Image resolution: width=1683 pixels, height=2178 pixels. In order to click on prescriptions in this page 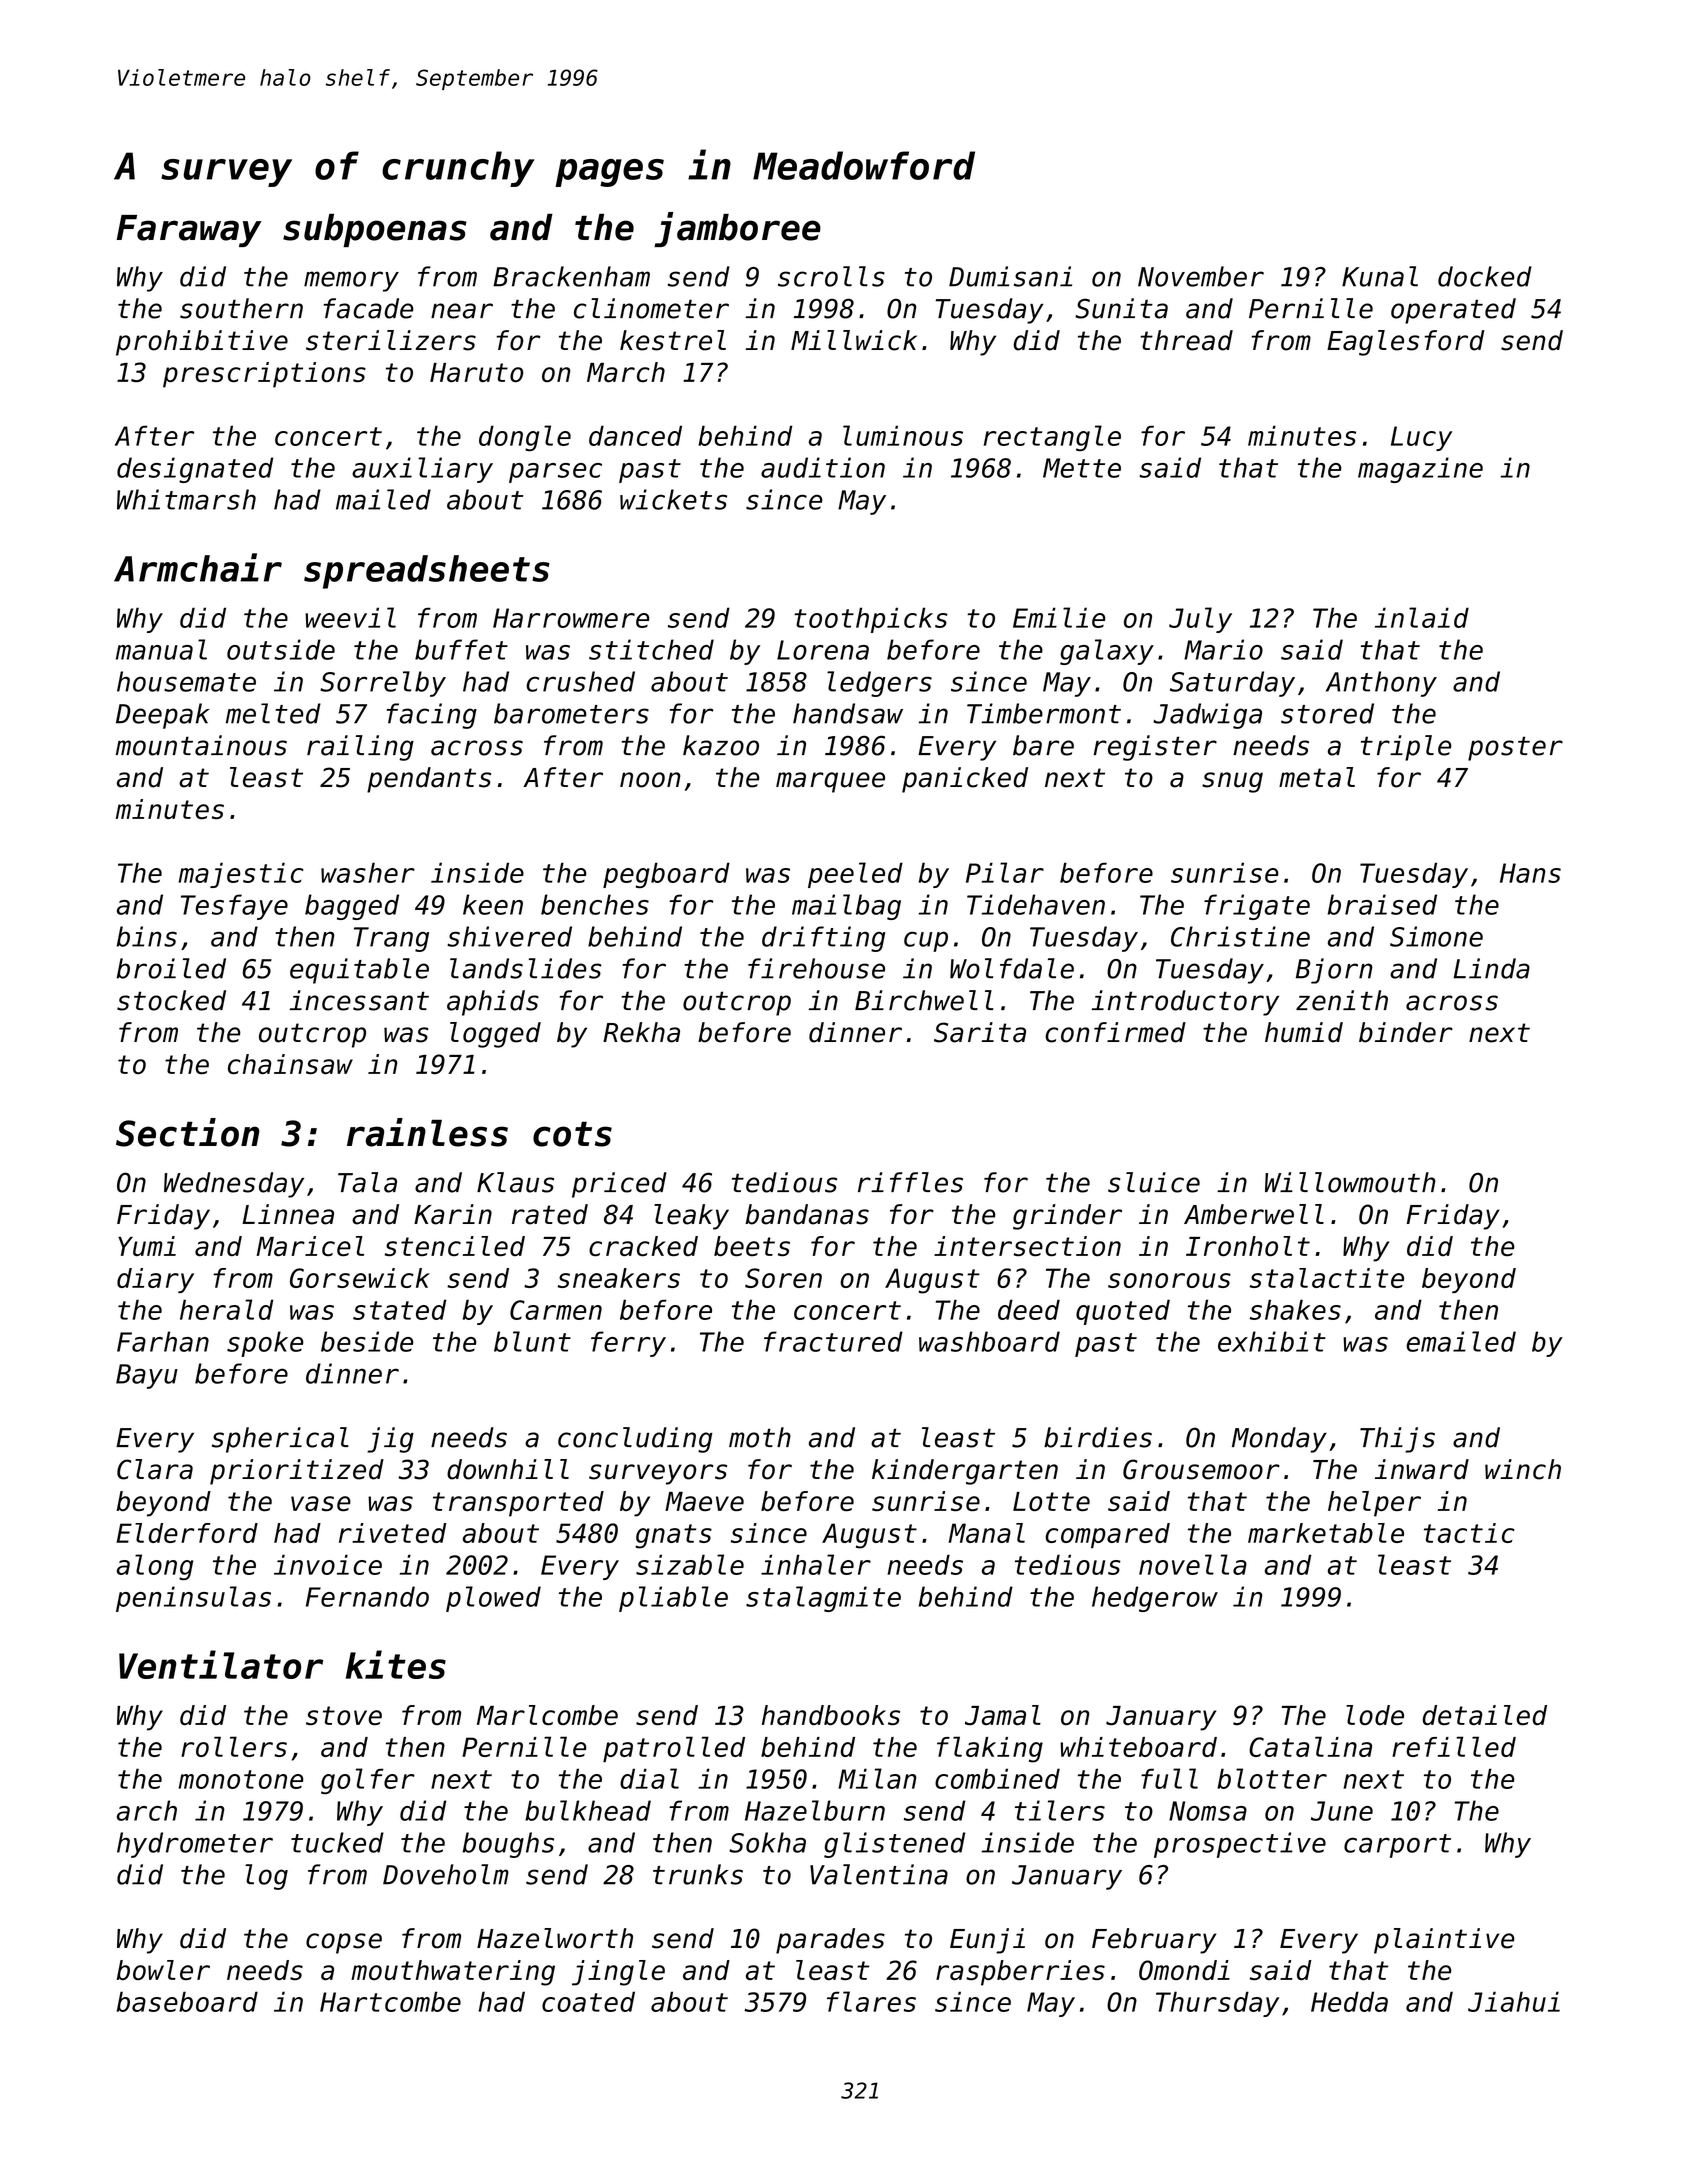, I will do `click(264, 375)`.
